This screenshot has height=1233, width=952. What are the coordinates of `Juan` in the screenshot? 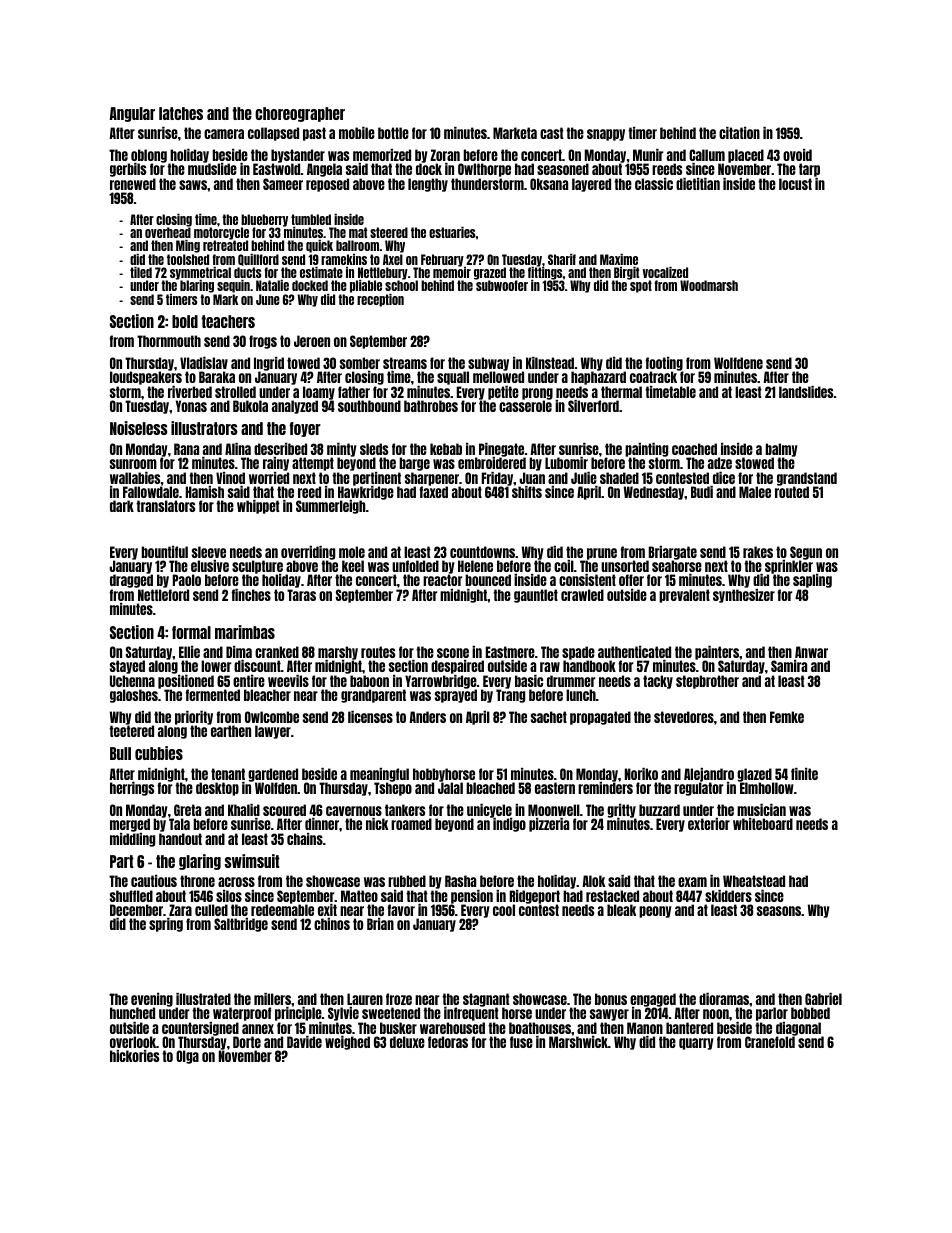 It's located at (532, 478).
